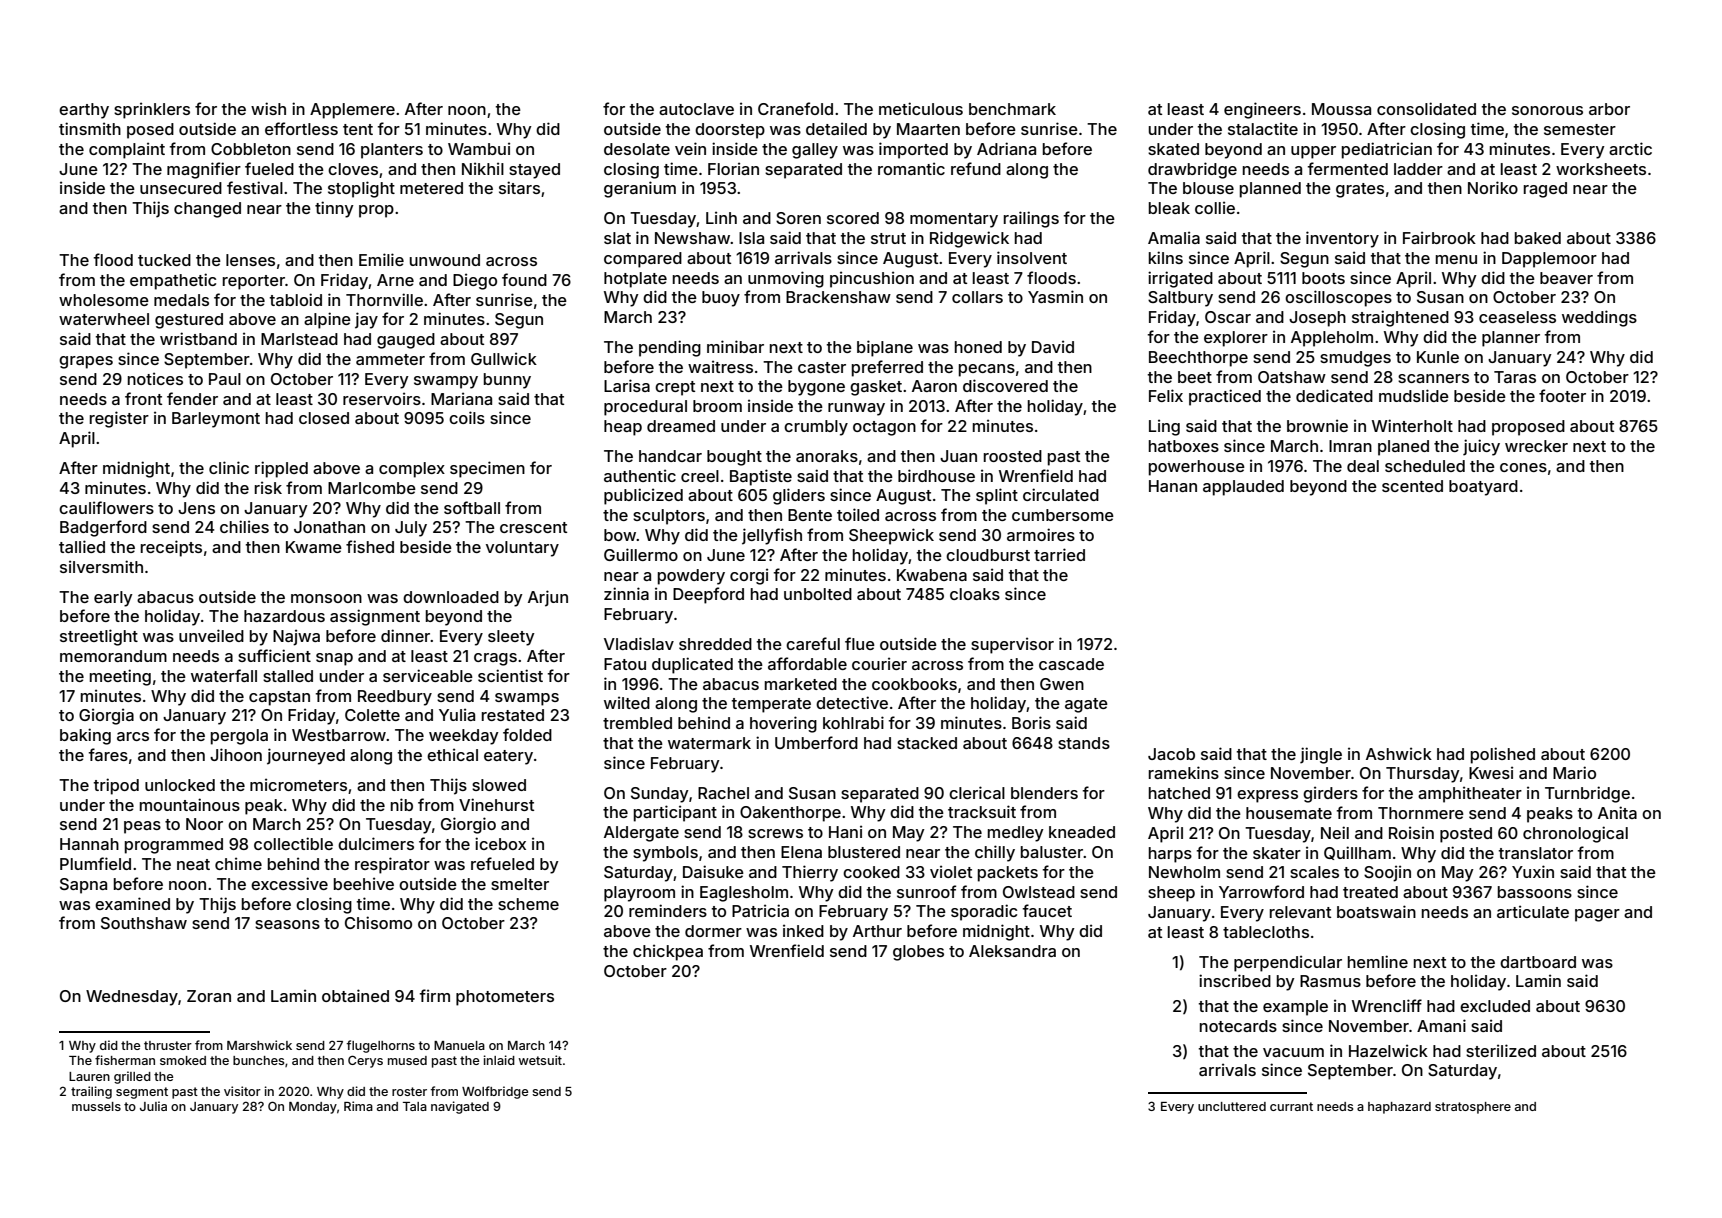 This page has width=1722, height=1218. I want to click on Newshaw, so click(693, 238).
